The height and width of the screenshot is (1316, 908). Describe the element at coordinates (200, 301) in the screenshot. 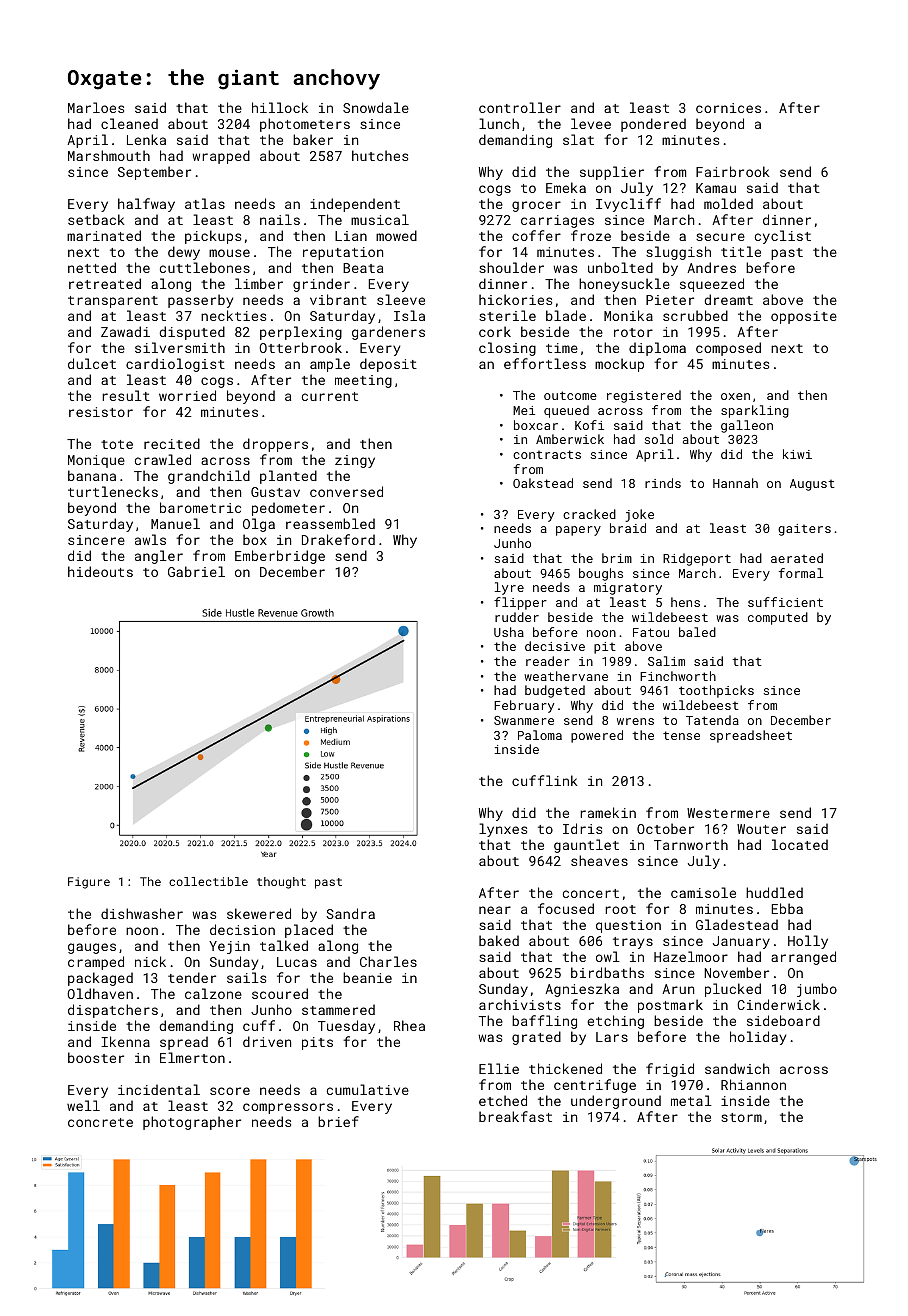

I see `passerby` at that location.
